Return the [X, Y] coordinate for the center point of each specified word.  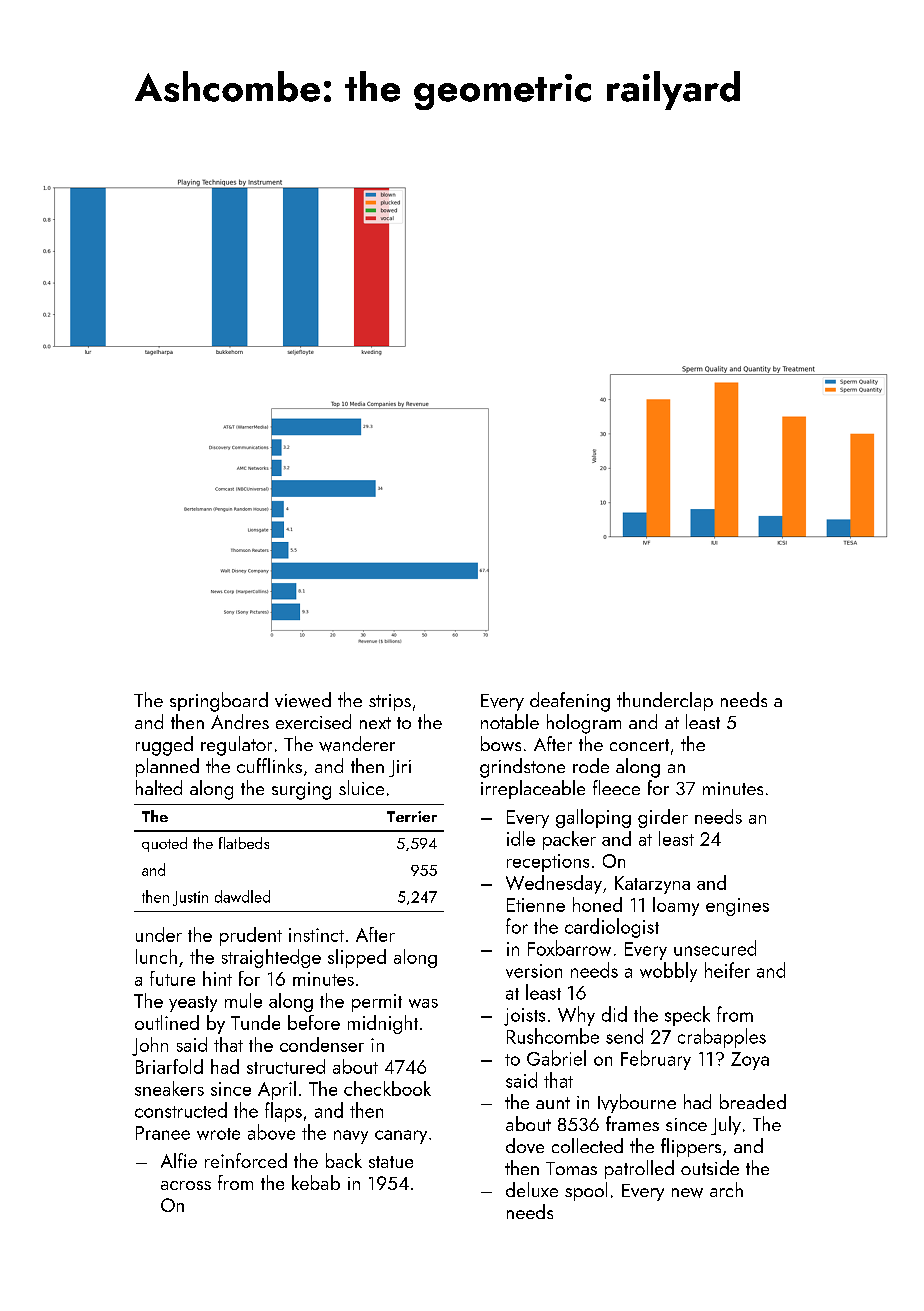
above [271, 1132]
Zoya [750, 1061]
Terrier [412, 816]
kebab [316, 1182]
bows [501, 743]
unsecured [715, 948]
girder [663, 818]
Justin [190, 898]
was [423, 1003]
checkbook [387, 1088]
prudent [251, 936]
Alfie [179, 1160]
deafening [570, 702]
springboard [219, 702]
